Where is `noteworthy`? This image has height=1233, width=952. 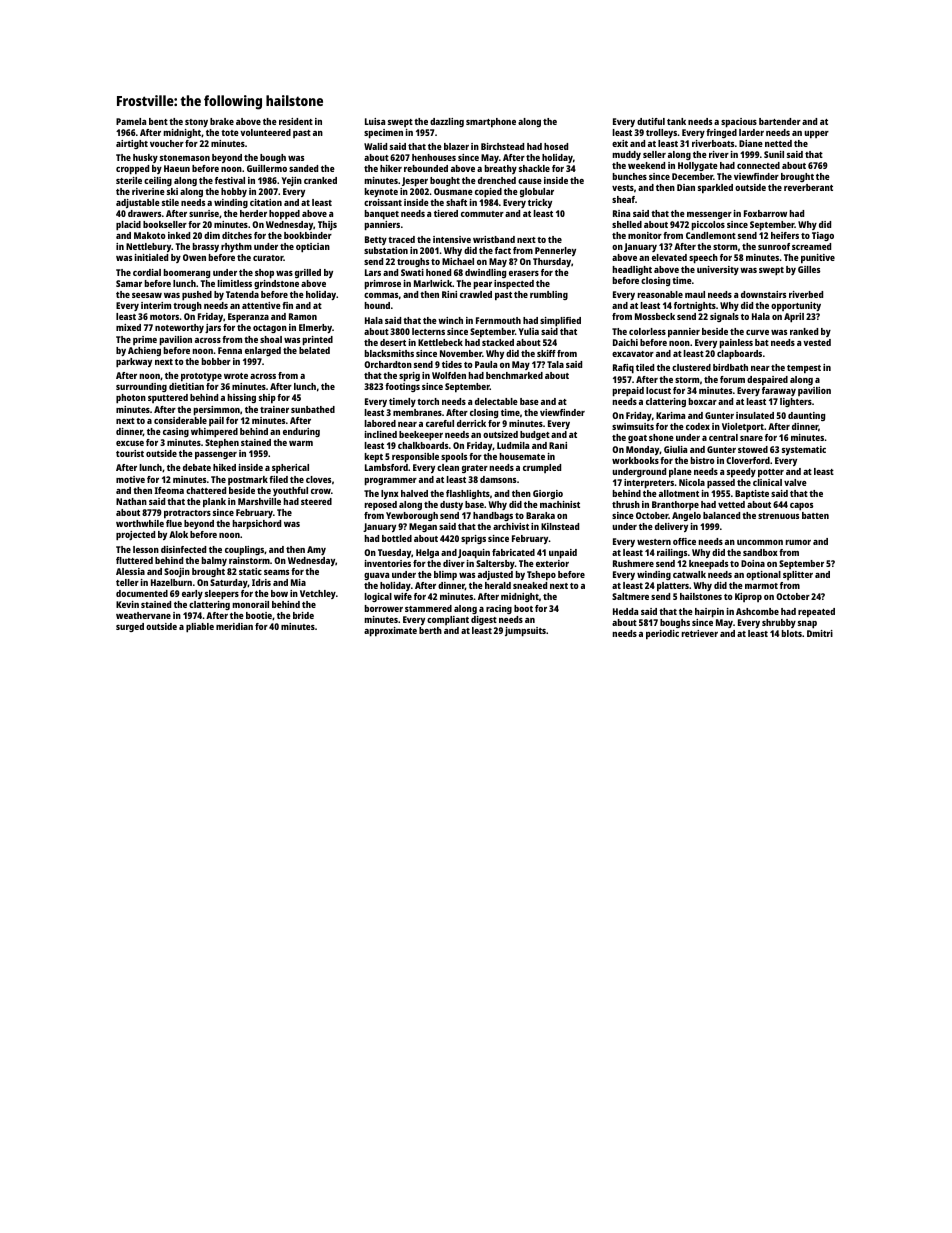
noteworthy is located at coordinates (179, 328).
